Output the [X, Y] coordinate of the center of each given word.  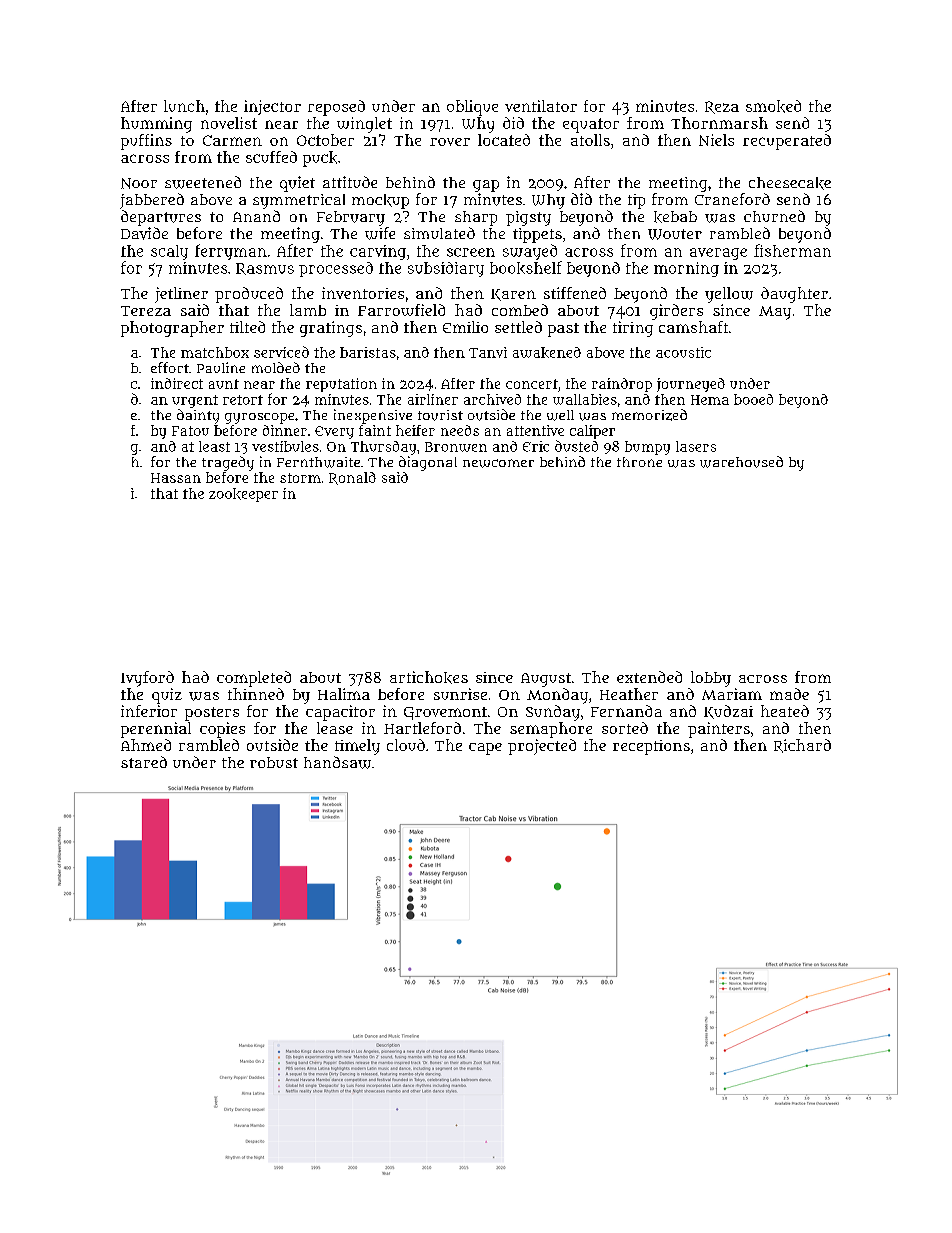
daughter [794, 295]
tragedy [228, 463]
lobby [711, 679]
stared [144, 762]
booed [753, 399]
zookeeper [243, 495]
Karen [513, 295]
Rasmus [265, 269]
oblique [472, 108]
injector [272, 107]
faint [375, 430]
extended [649, 677]
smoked [773, 106]
